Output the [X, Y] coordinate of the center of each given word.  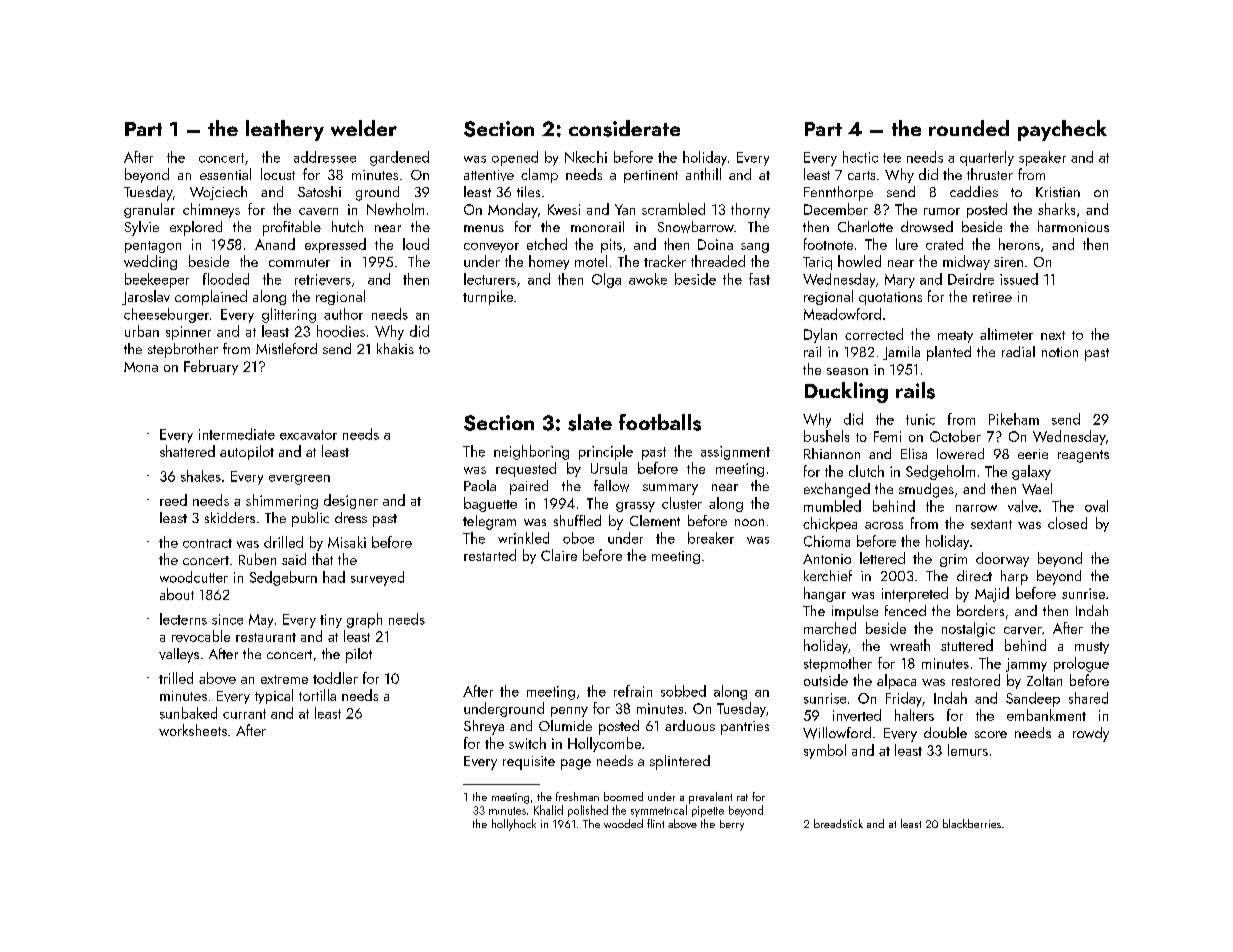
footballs [660, 422]
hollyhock [514, 825]
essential [225, 174]
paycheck [1062, 130]
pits [611, 246]
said [294, 559]
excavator [308, 435]
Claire [559, 555]
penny [569, 712]
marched [830, 628]
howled [859, 261]
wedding [150, 262]
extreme [284, 679]
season [847, 371]
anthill [703, 174]
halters [914, 715]
